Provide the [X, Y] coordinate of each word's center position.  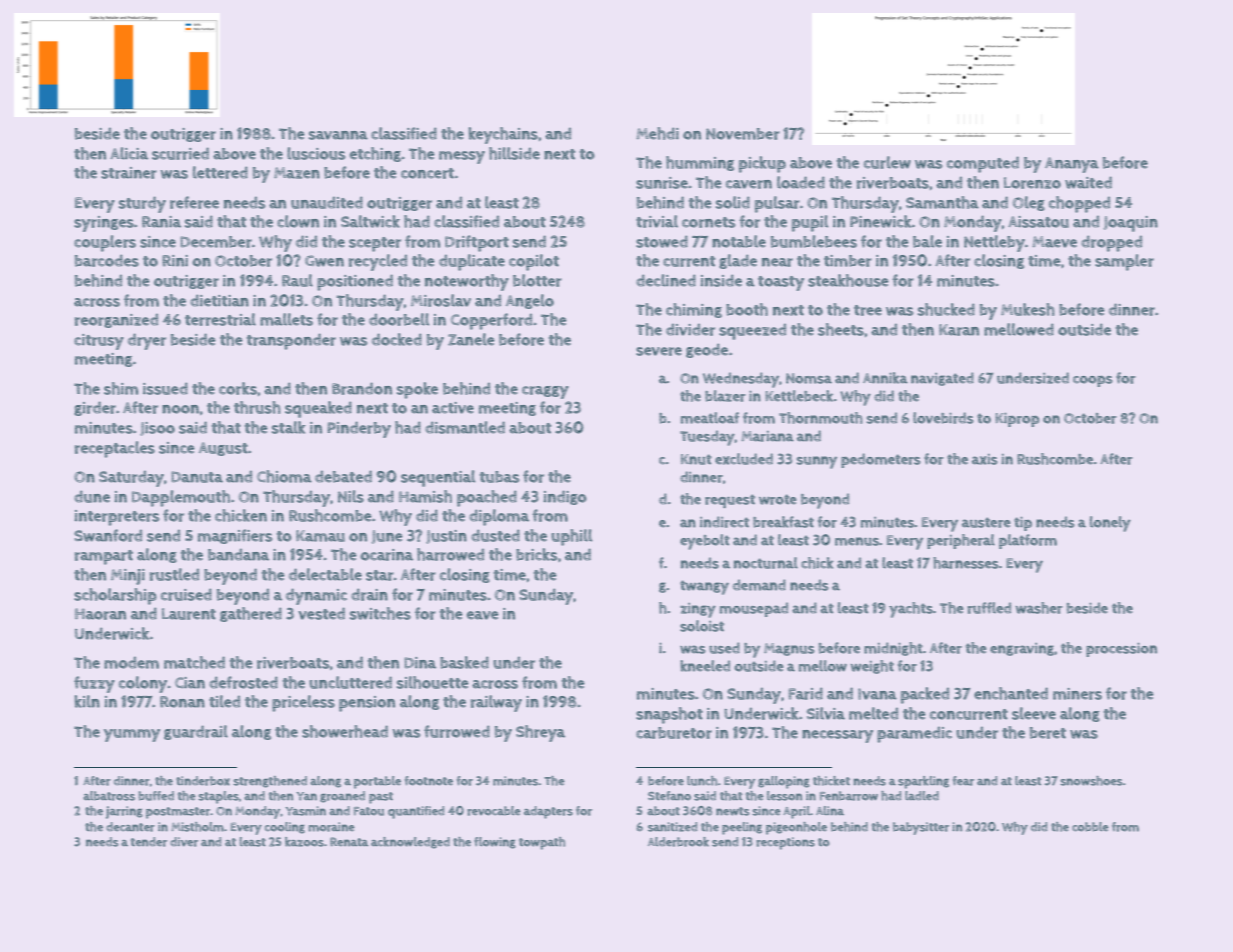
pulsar [777, 204]
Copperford [491, 321]
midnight [893, 649]
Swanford [108, 535]
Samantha [942, 202]
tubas [499, 477]
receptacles [115, 449]
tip [1023, 524]
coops [1093, 381]
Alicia [129, 153]
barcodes [107, 260]
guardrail [196, 732]
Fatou [369, 811]
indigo [565, 497]
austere [986, 522]
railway [496, 703]
